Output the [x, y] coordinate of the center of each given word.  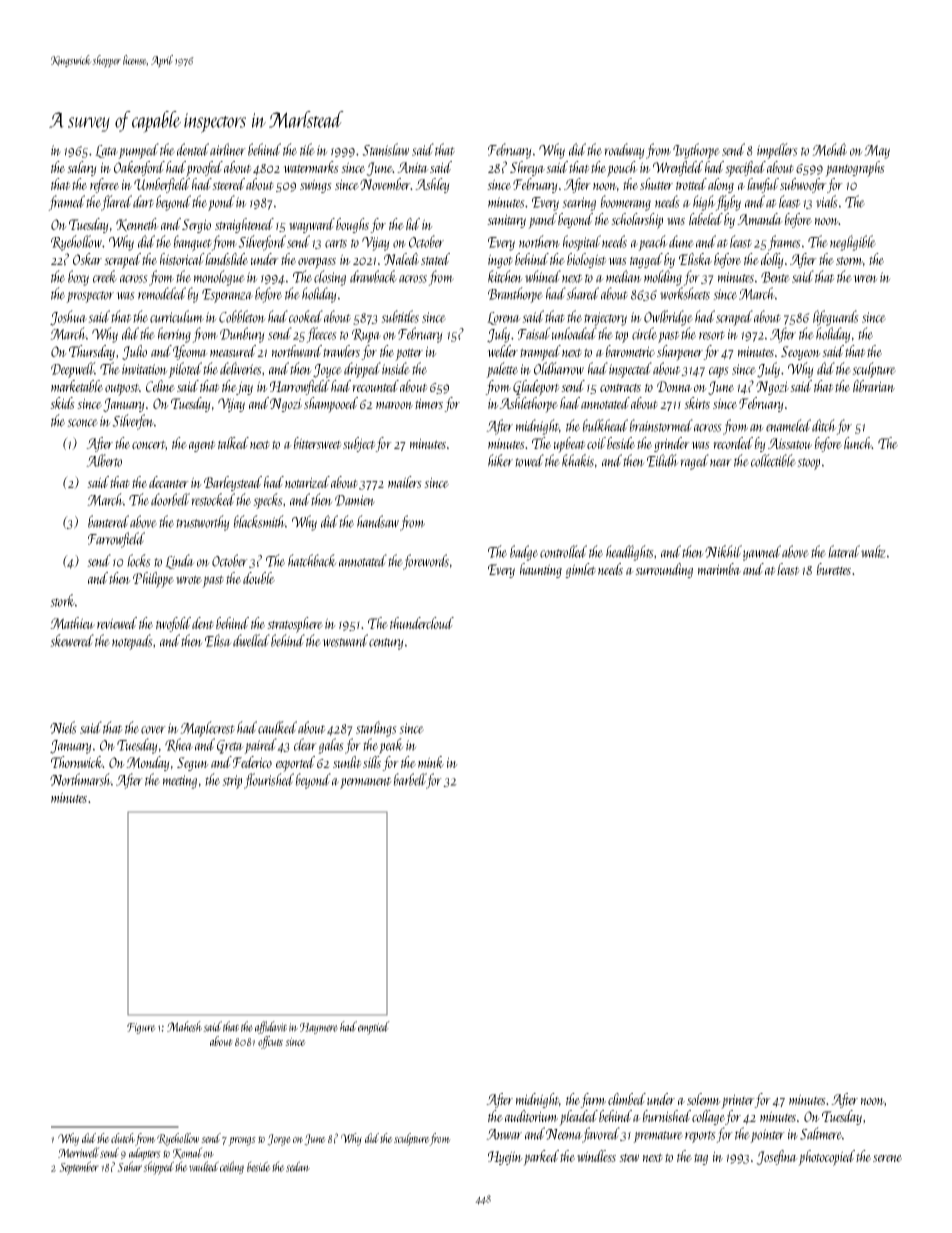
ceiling [232, 1167]
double [259, 578]
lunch [858, 443]
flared [116, 203]
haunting [541, 570]
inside [396, 368]
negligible [853, 243]
